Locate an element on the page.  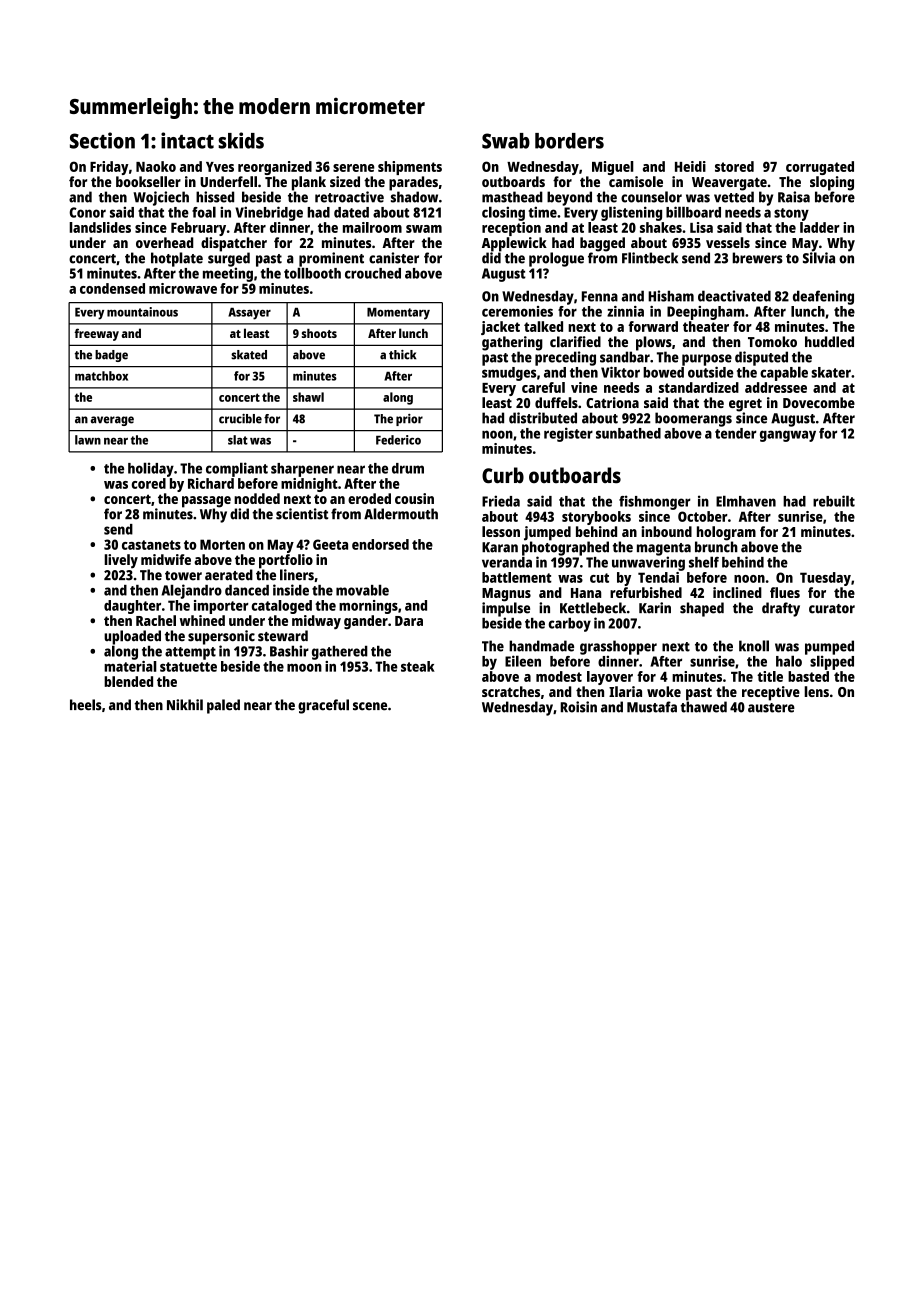
hotplate is located at coordinates (177, 259).
